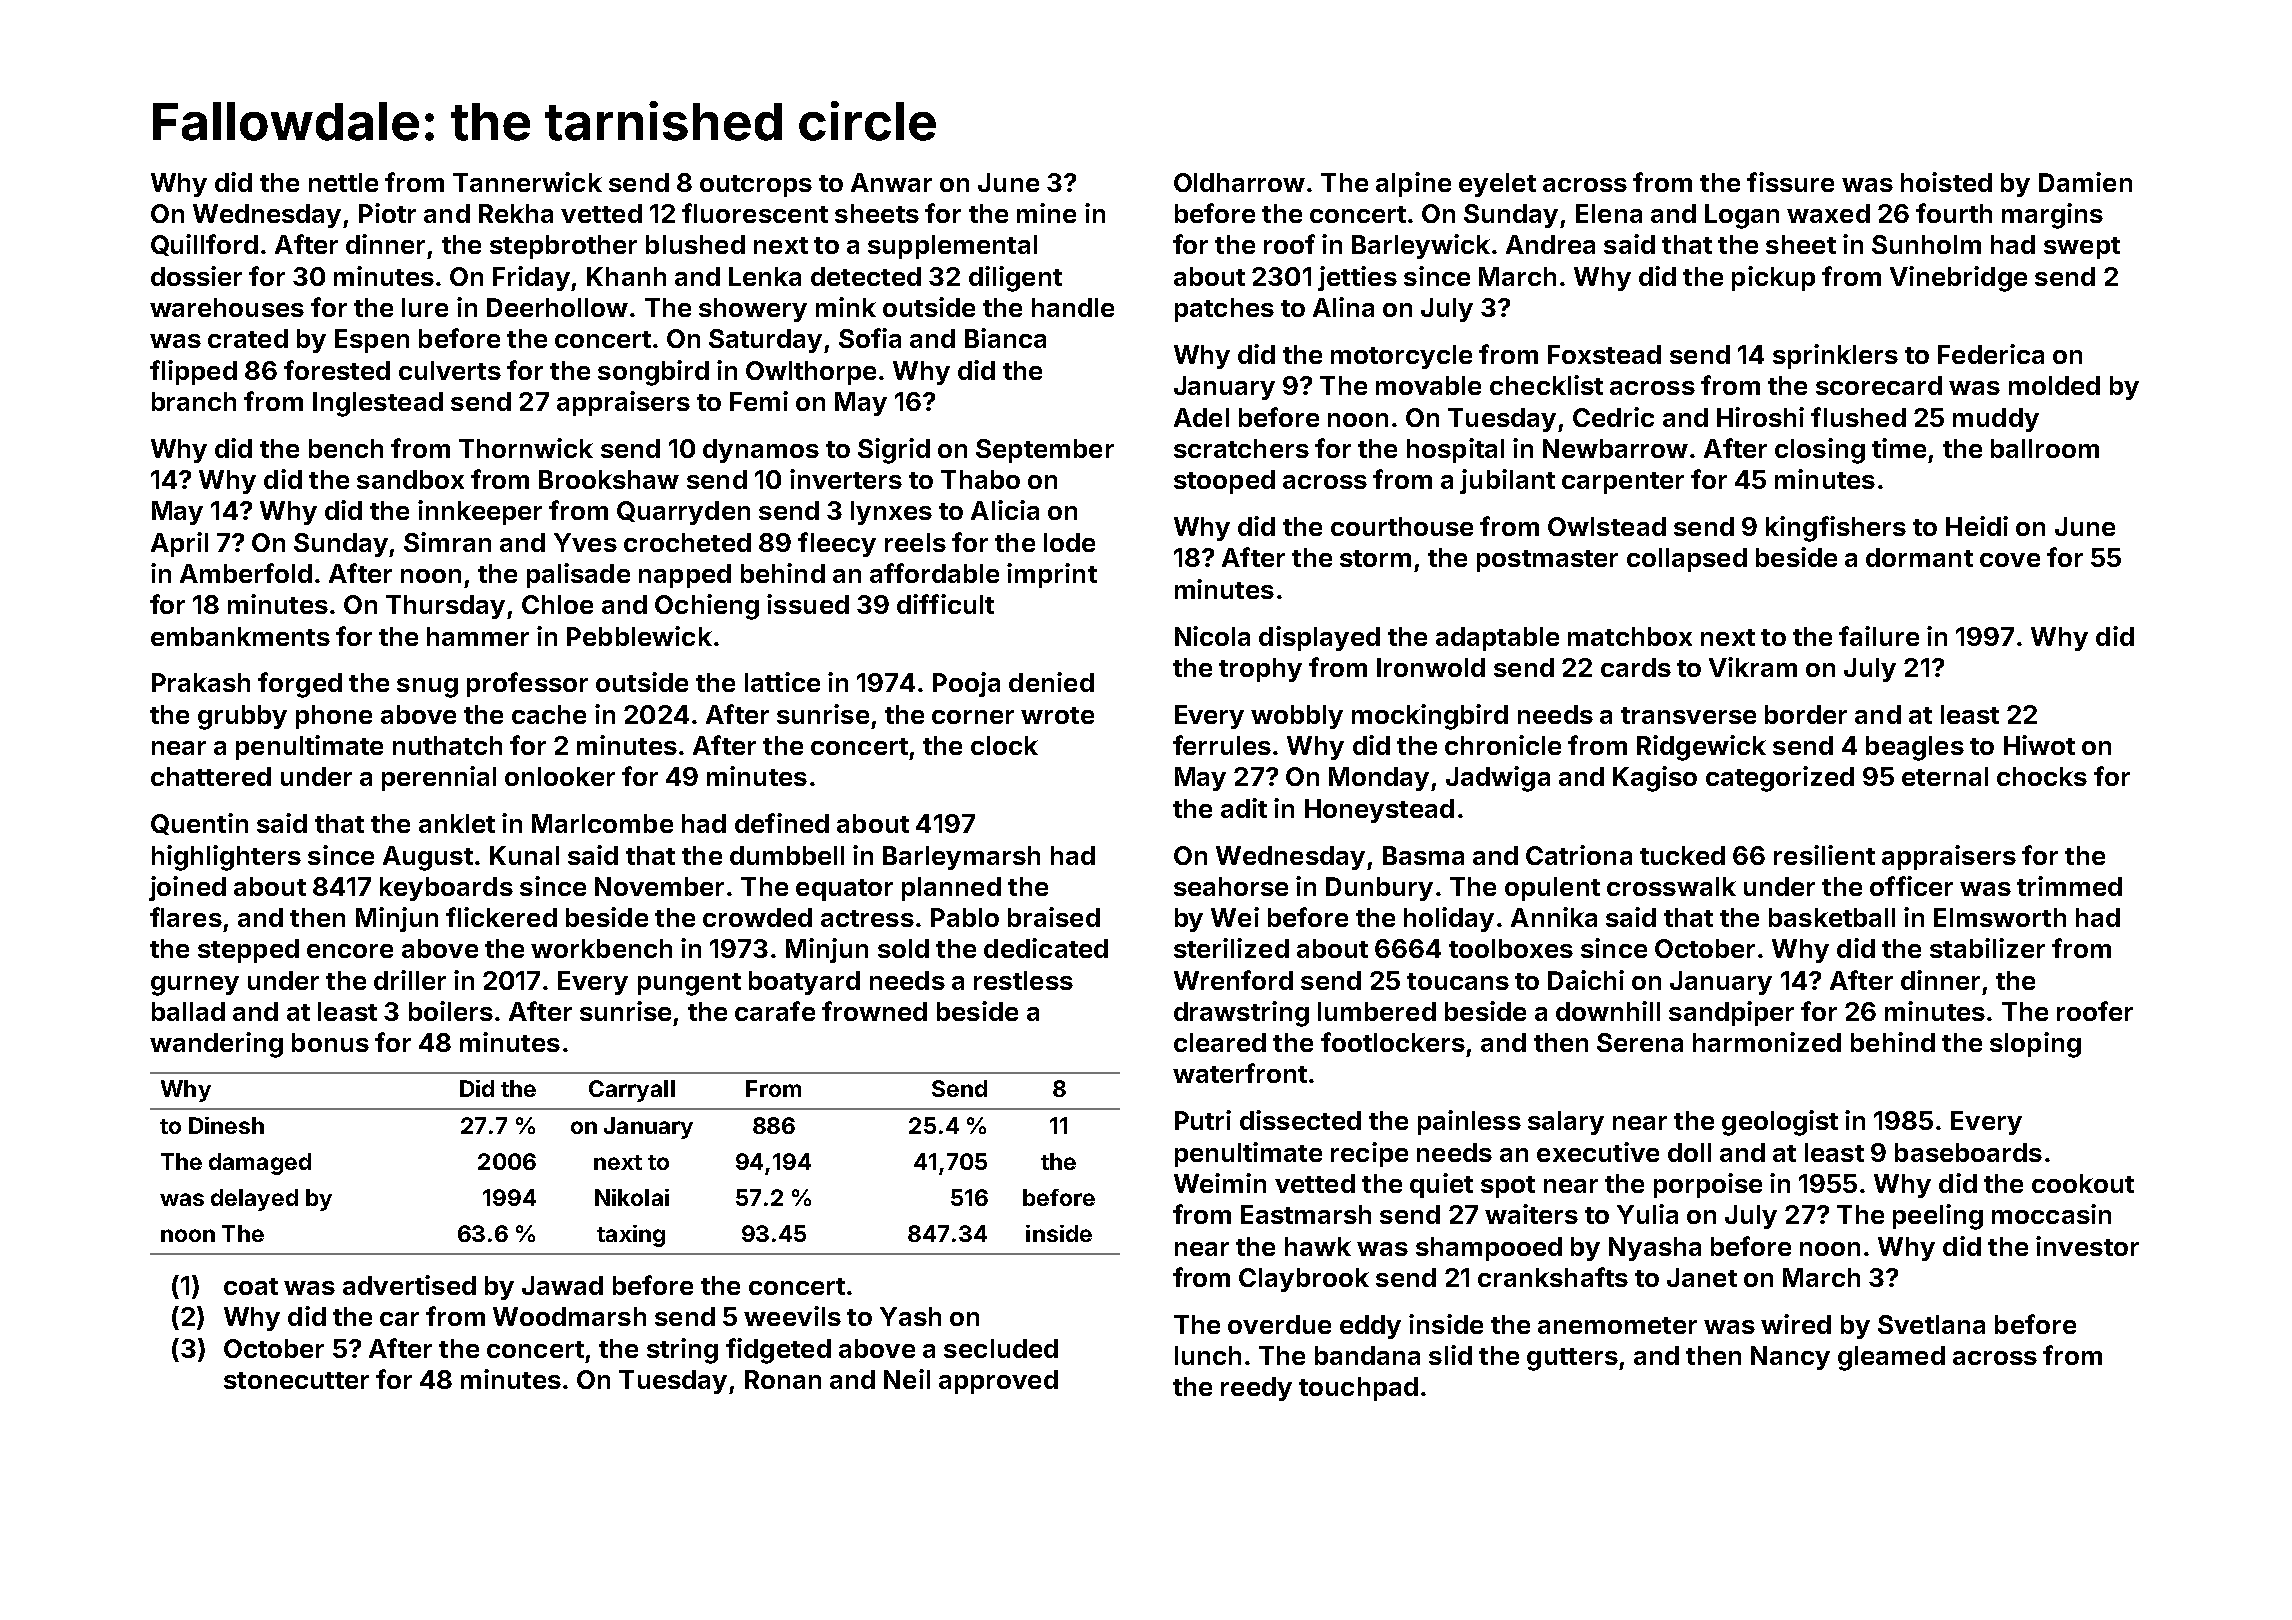  I want to click on Espen, so click(372, 341).
